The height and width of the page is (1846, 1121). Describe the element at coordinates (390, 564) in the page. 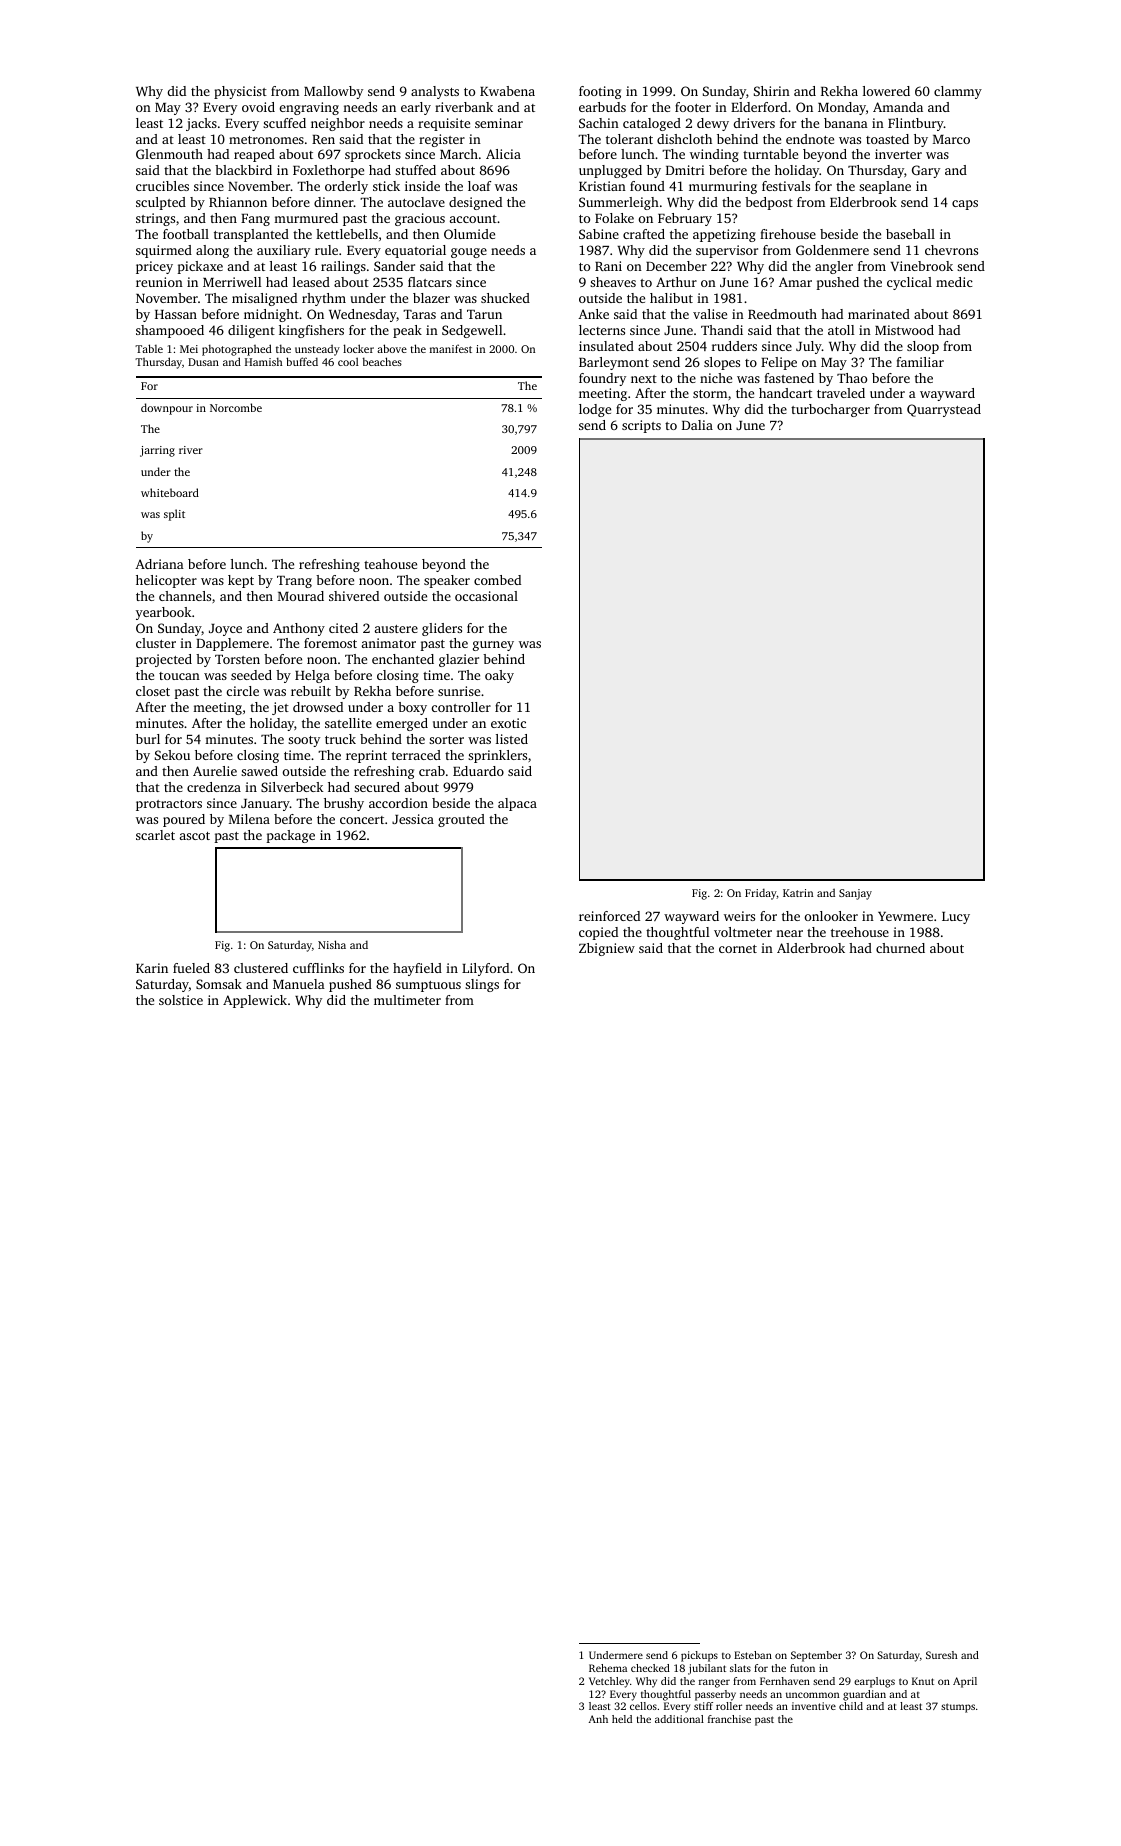

I see `teahouse` at that location.
